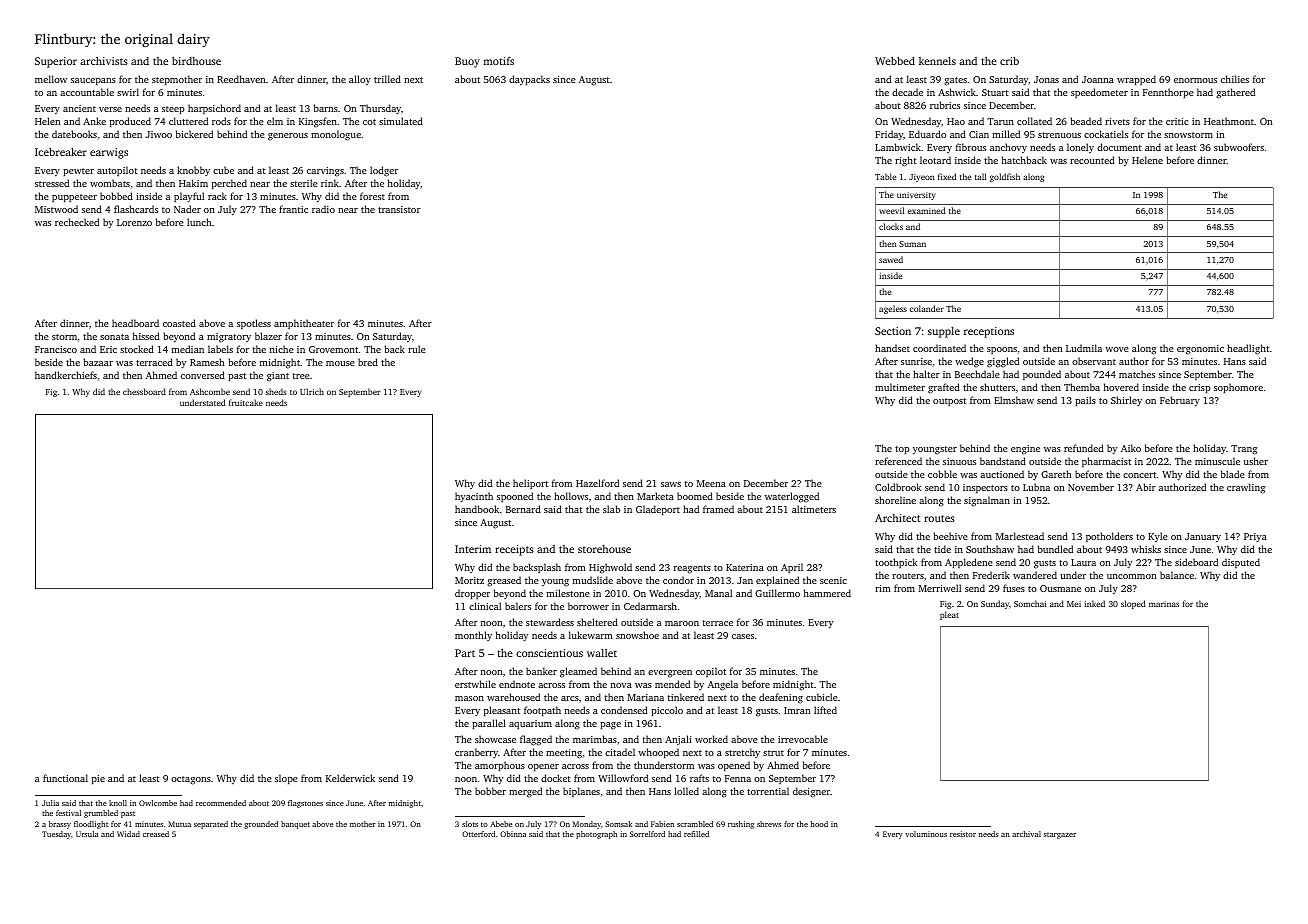 This screenshot has height=924, width=1308. I want to click on wandered, so click(1035, 575).
